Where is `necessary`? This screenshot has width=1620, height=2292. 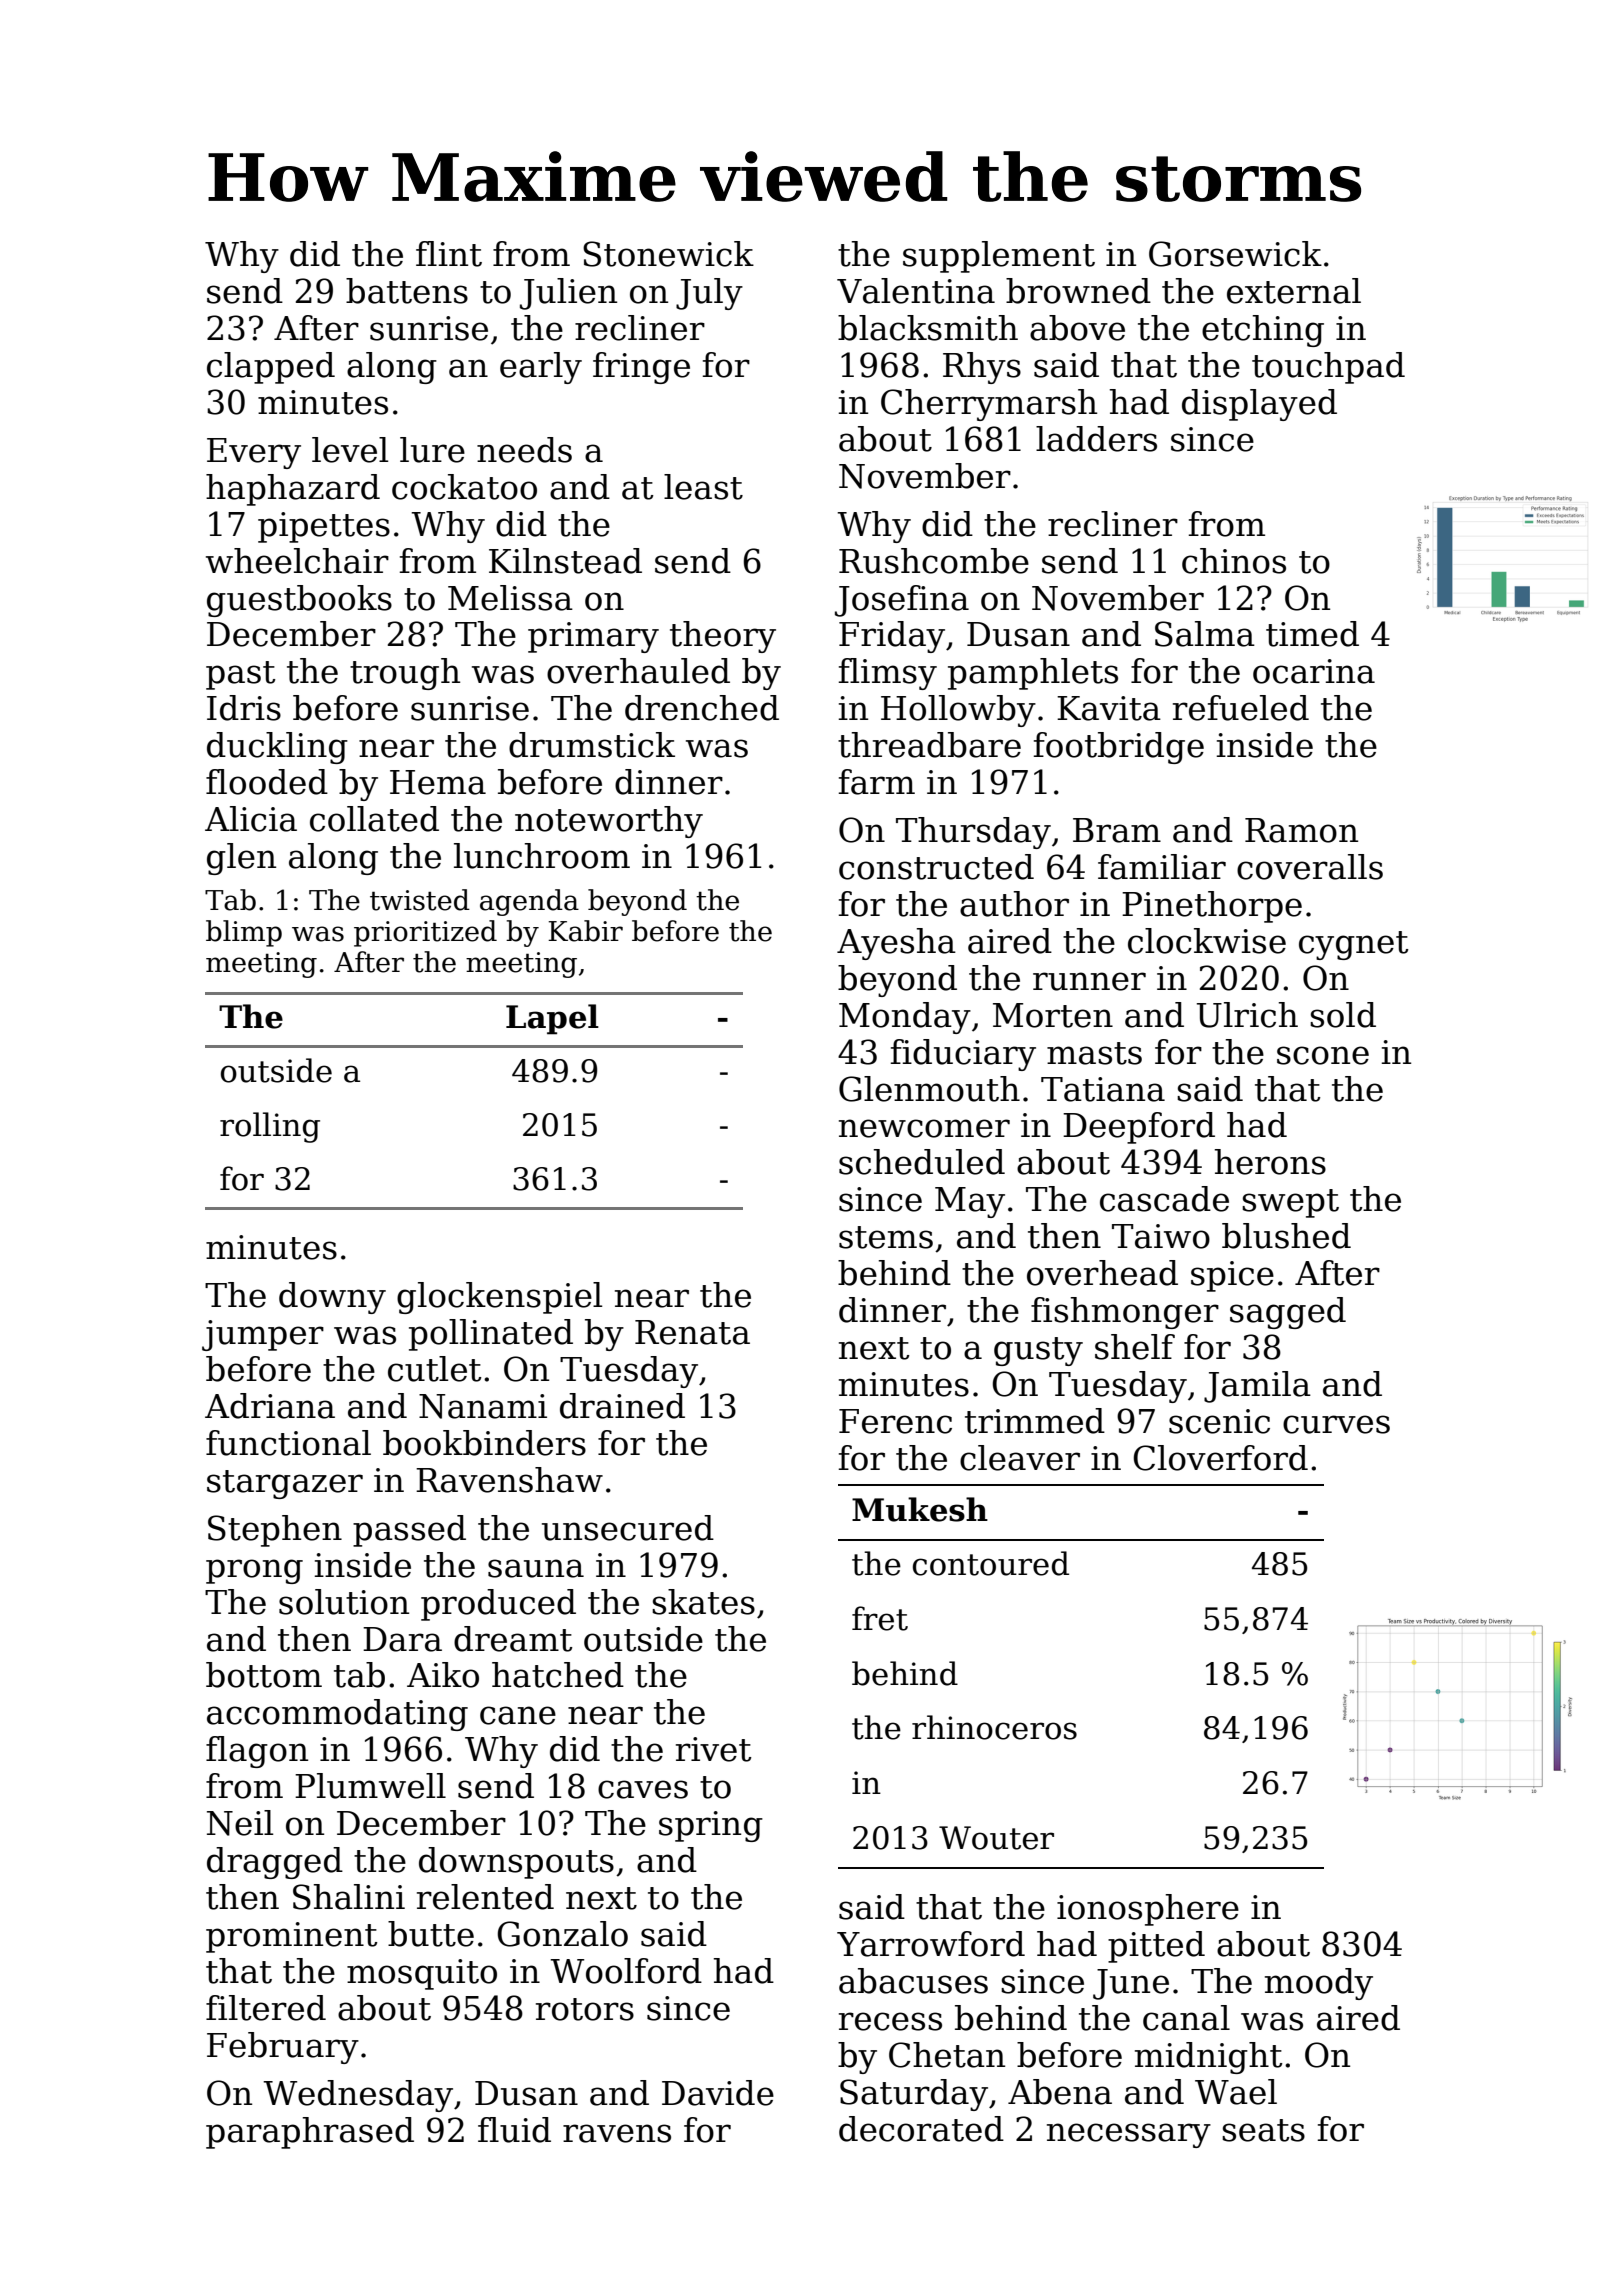
necessary is located at coordinates (1129, 2135).
